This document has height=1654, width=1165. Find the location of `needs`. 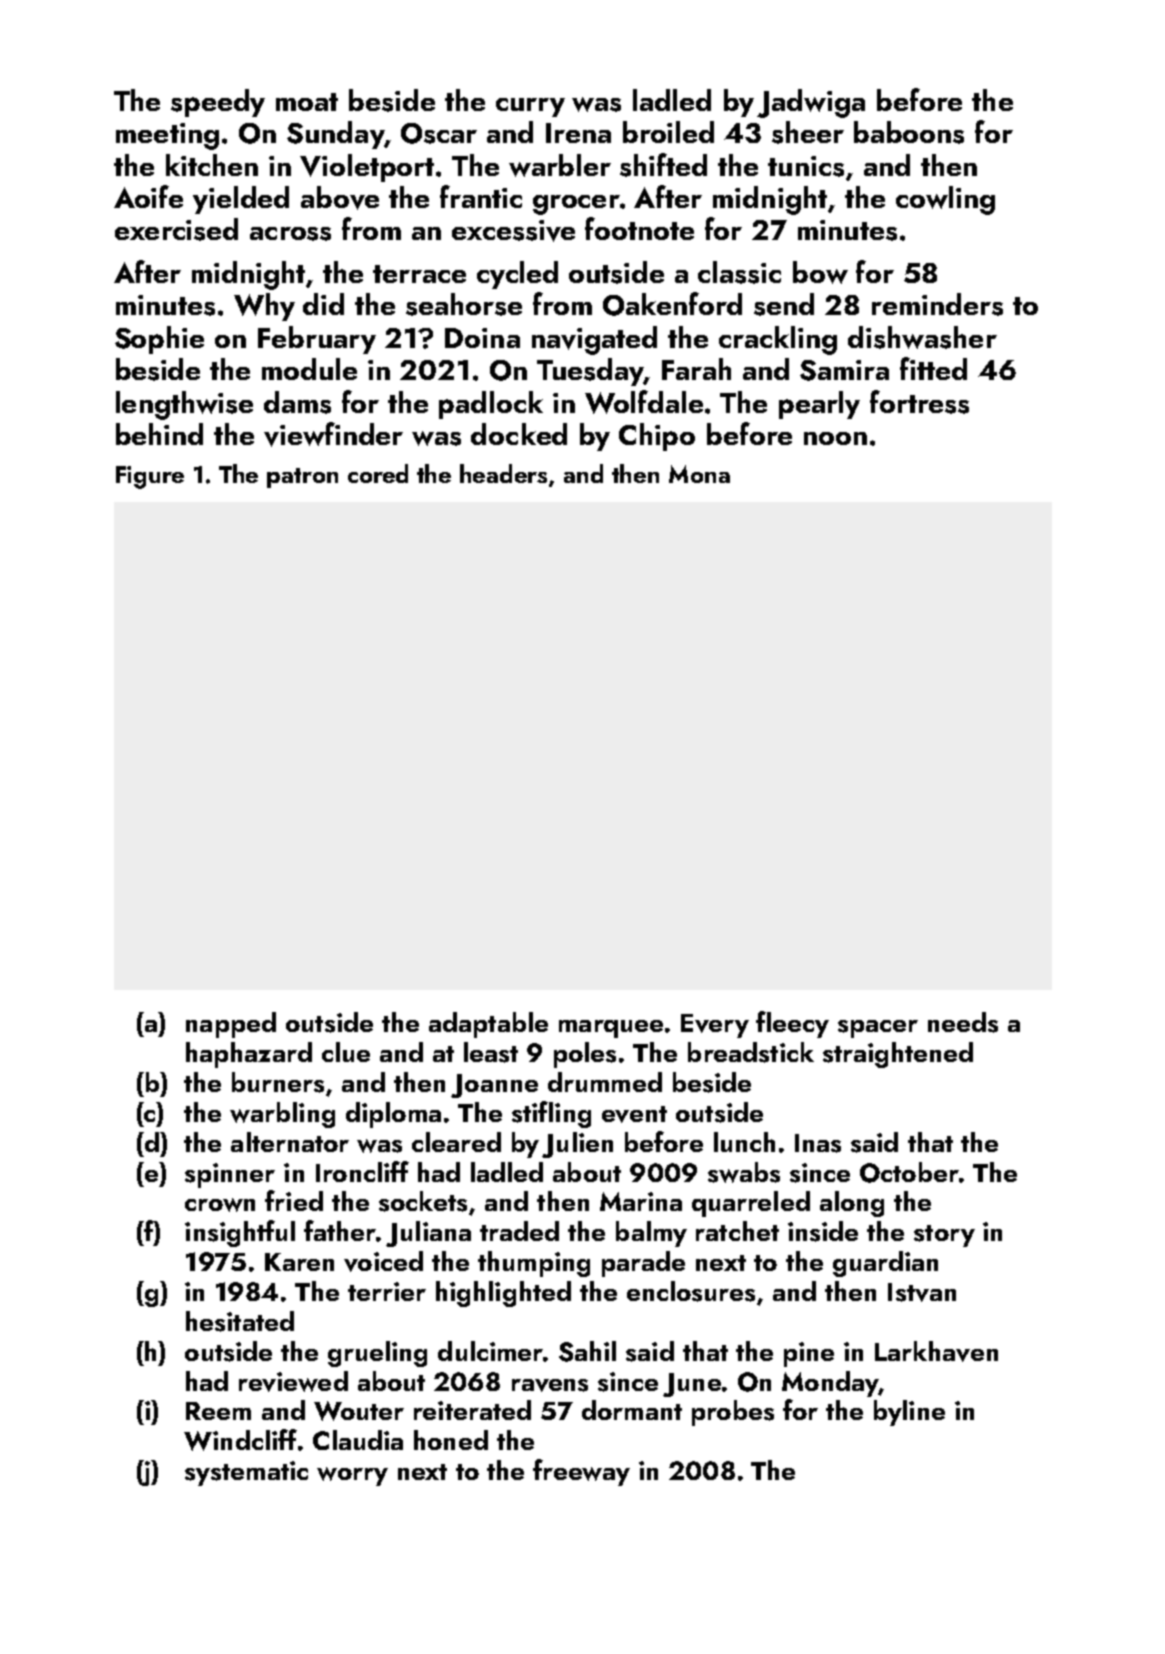

needs is located at coordinates (963, 1022).
